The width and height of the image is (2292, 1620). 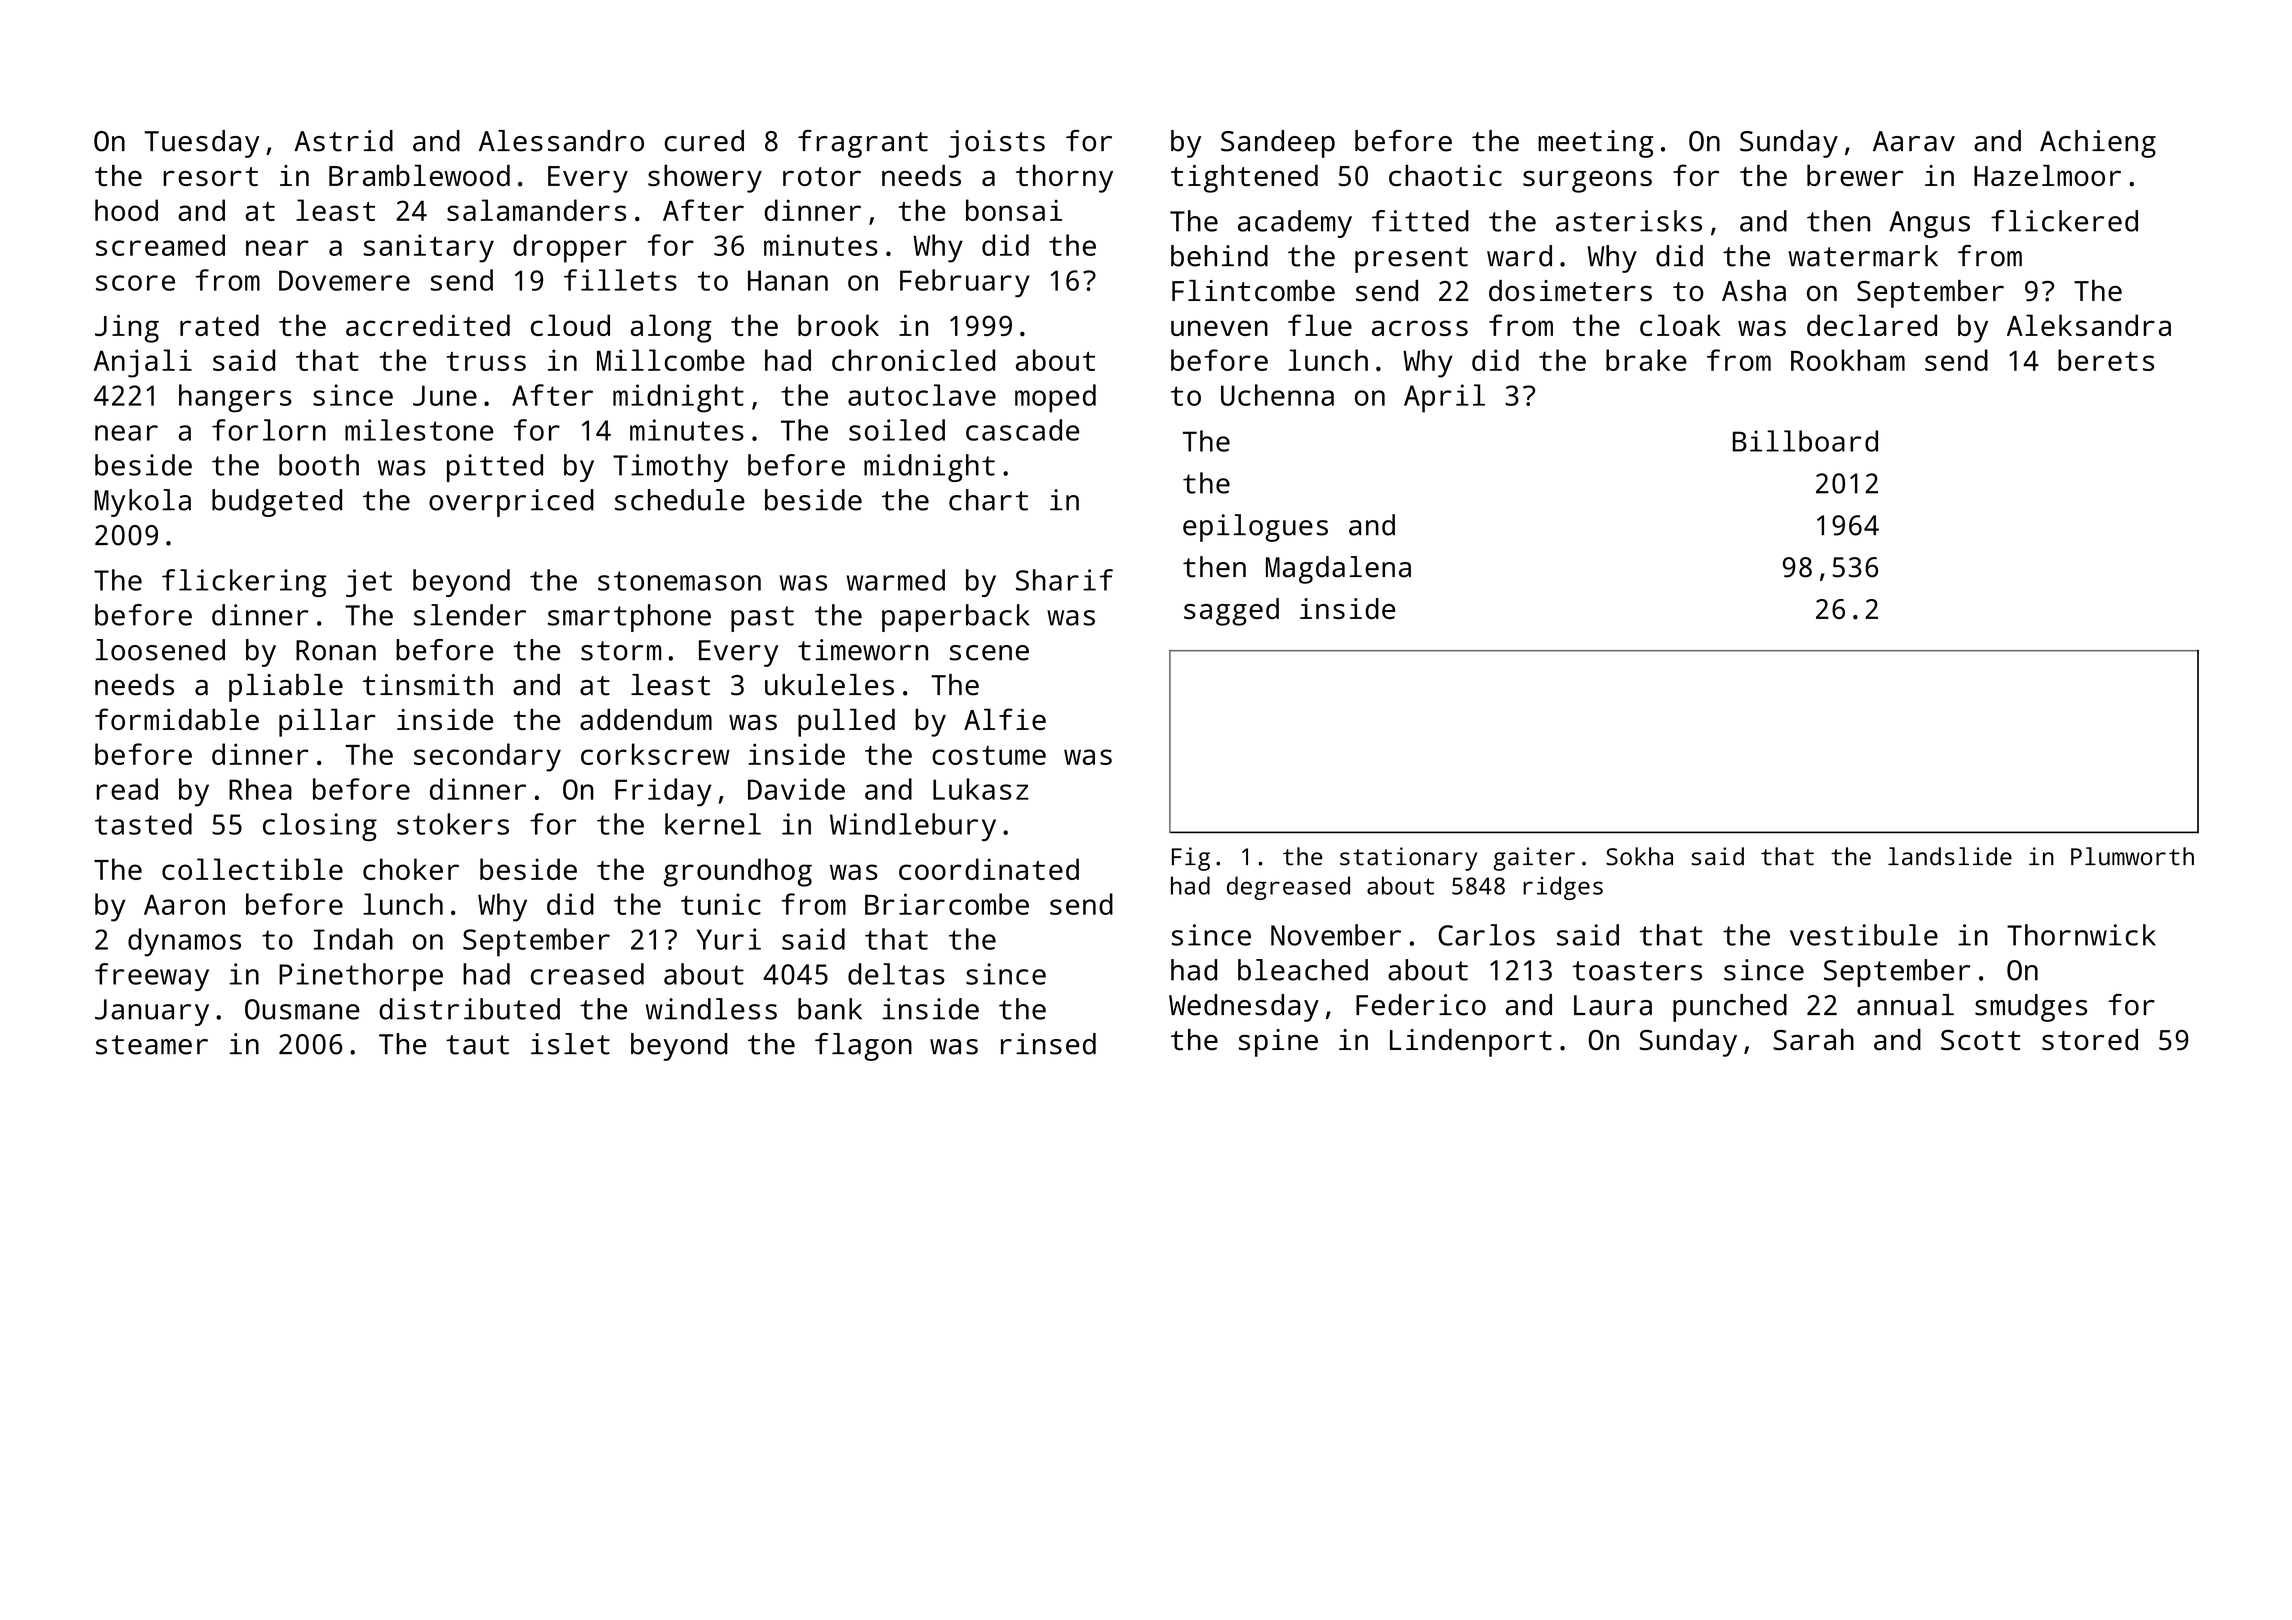 What do you see at coordinates (1048, 1044) in the image?
I see `rinsed` at bounding box center [1048, 1044].
